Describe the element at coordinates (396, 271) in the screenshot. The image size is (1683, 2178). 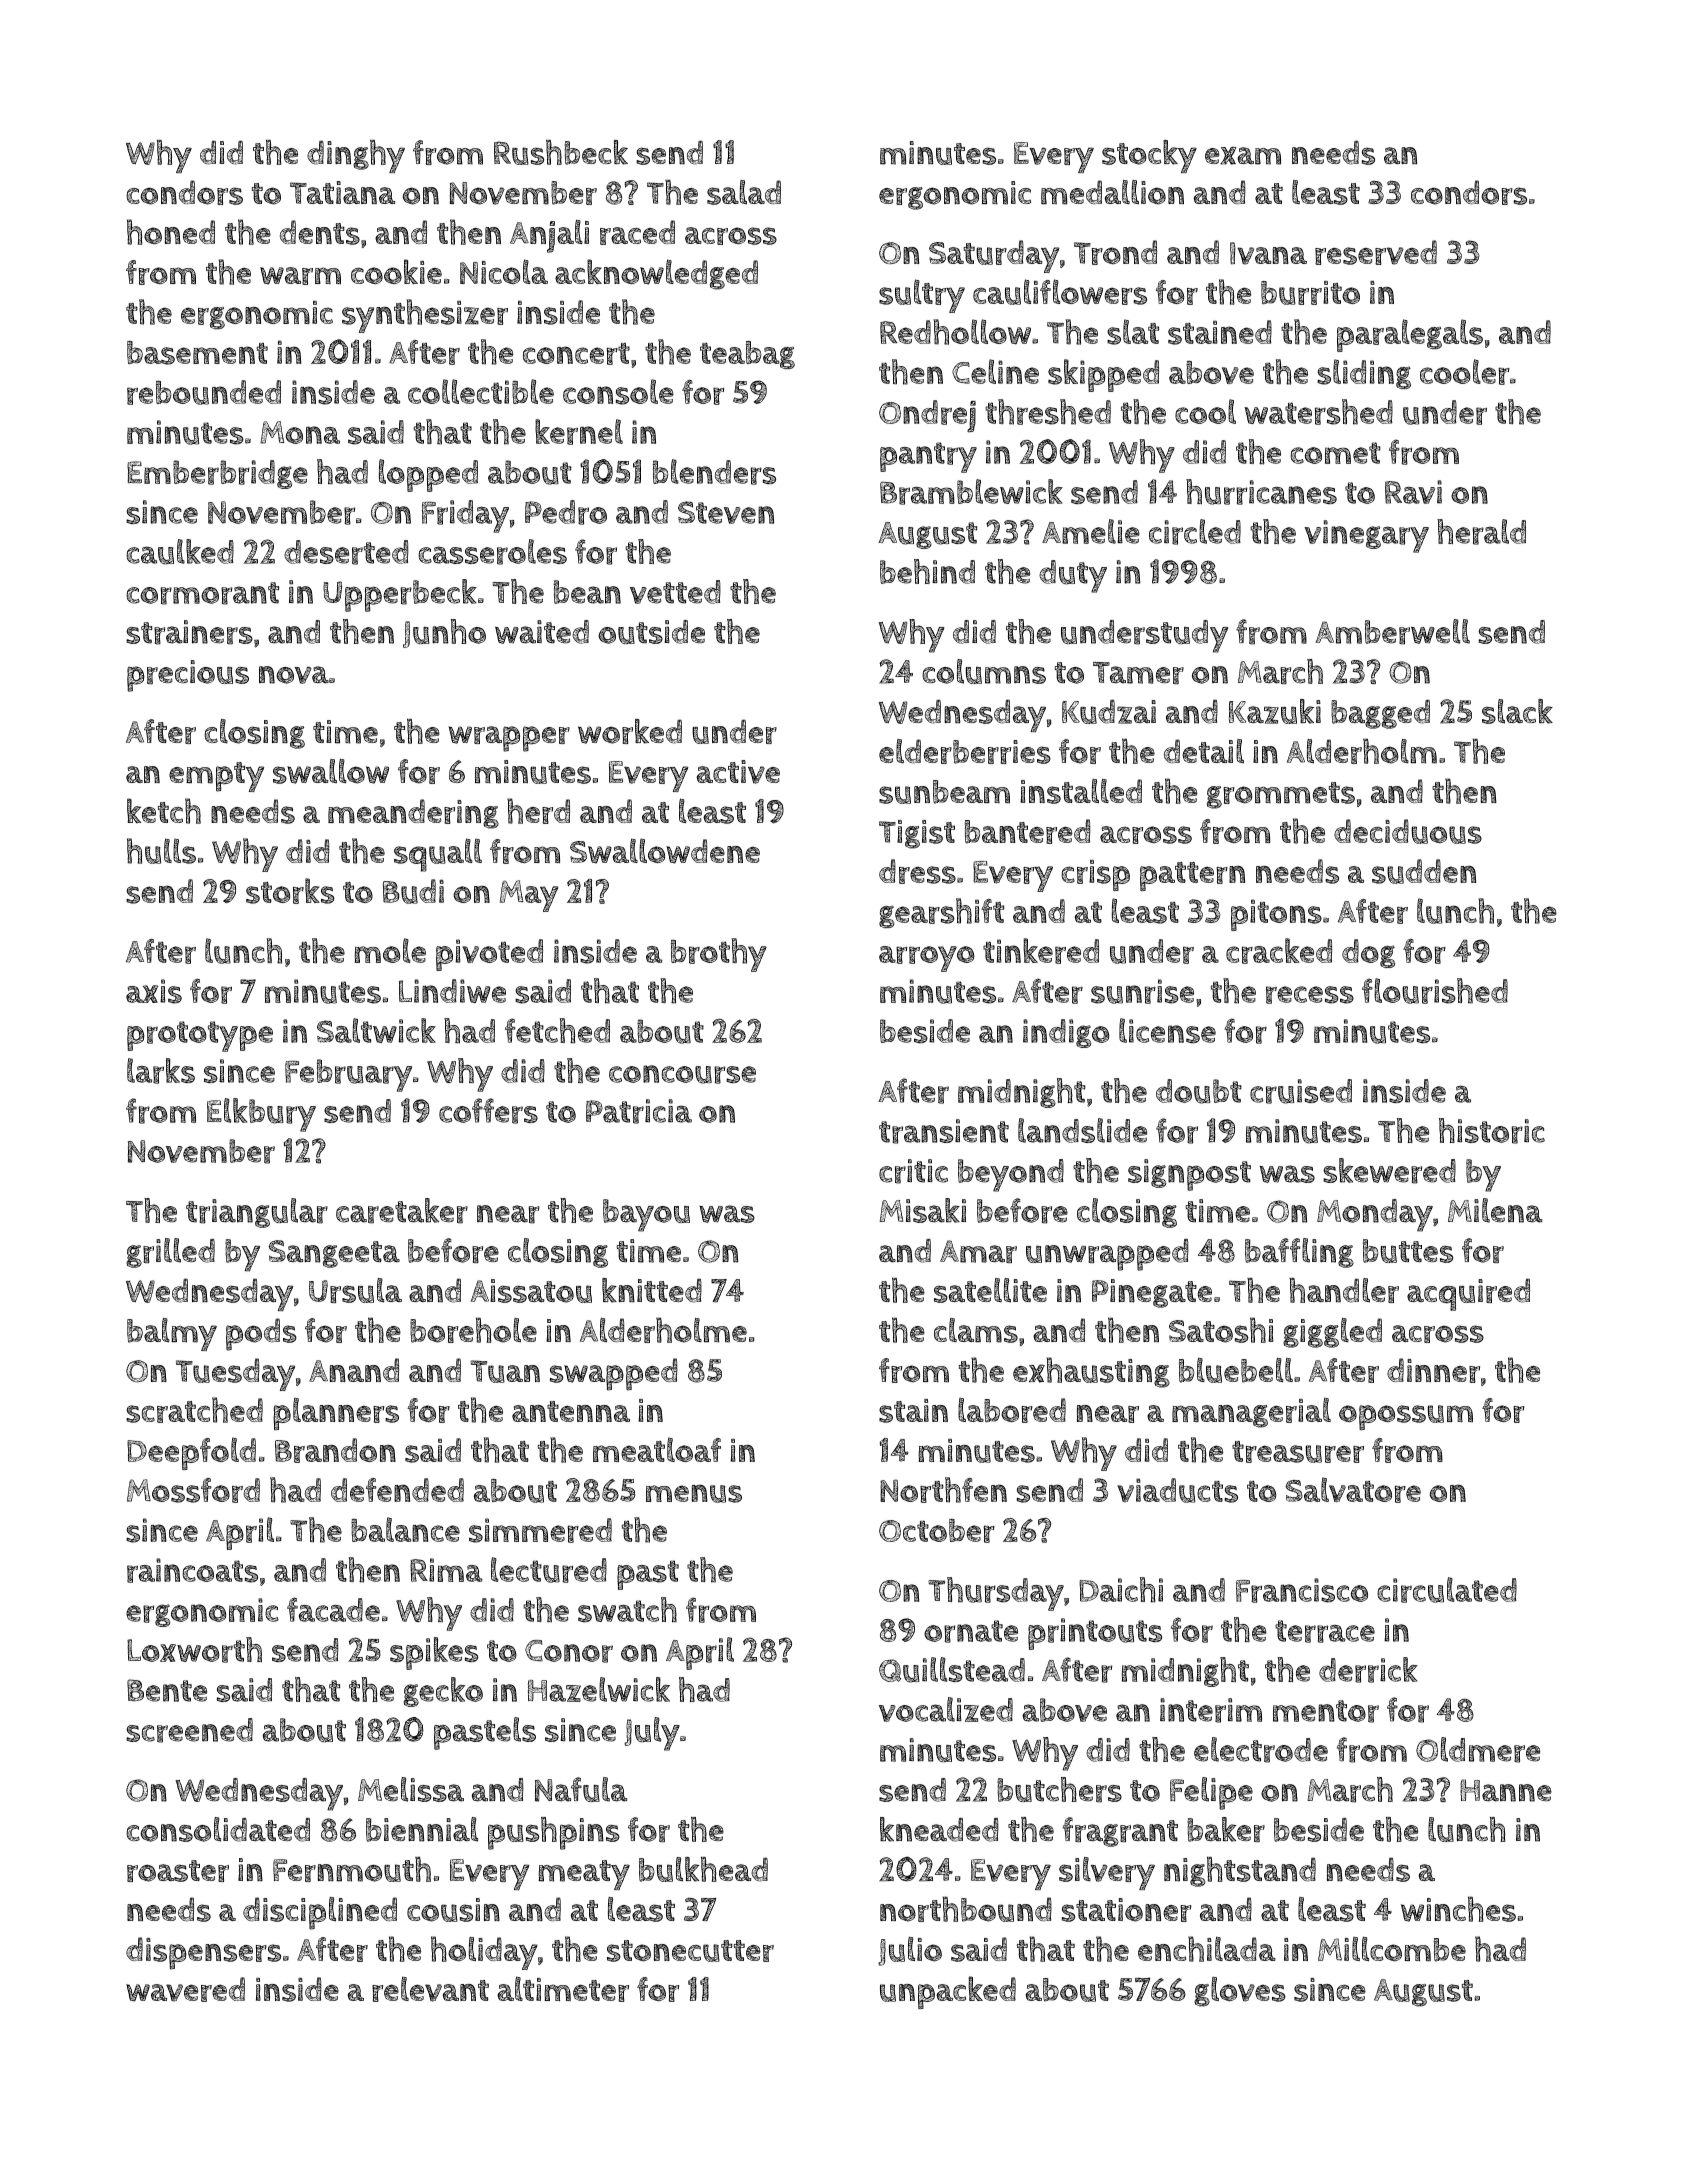
I see `cookie` at that location.
